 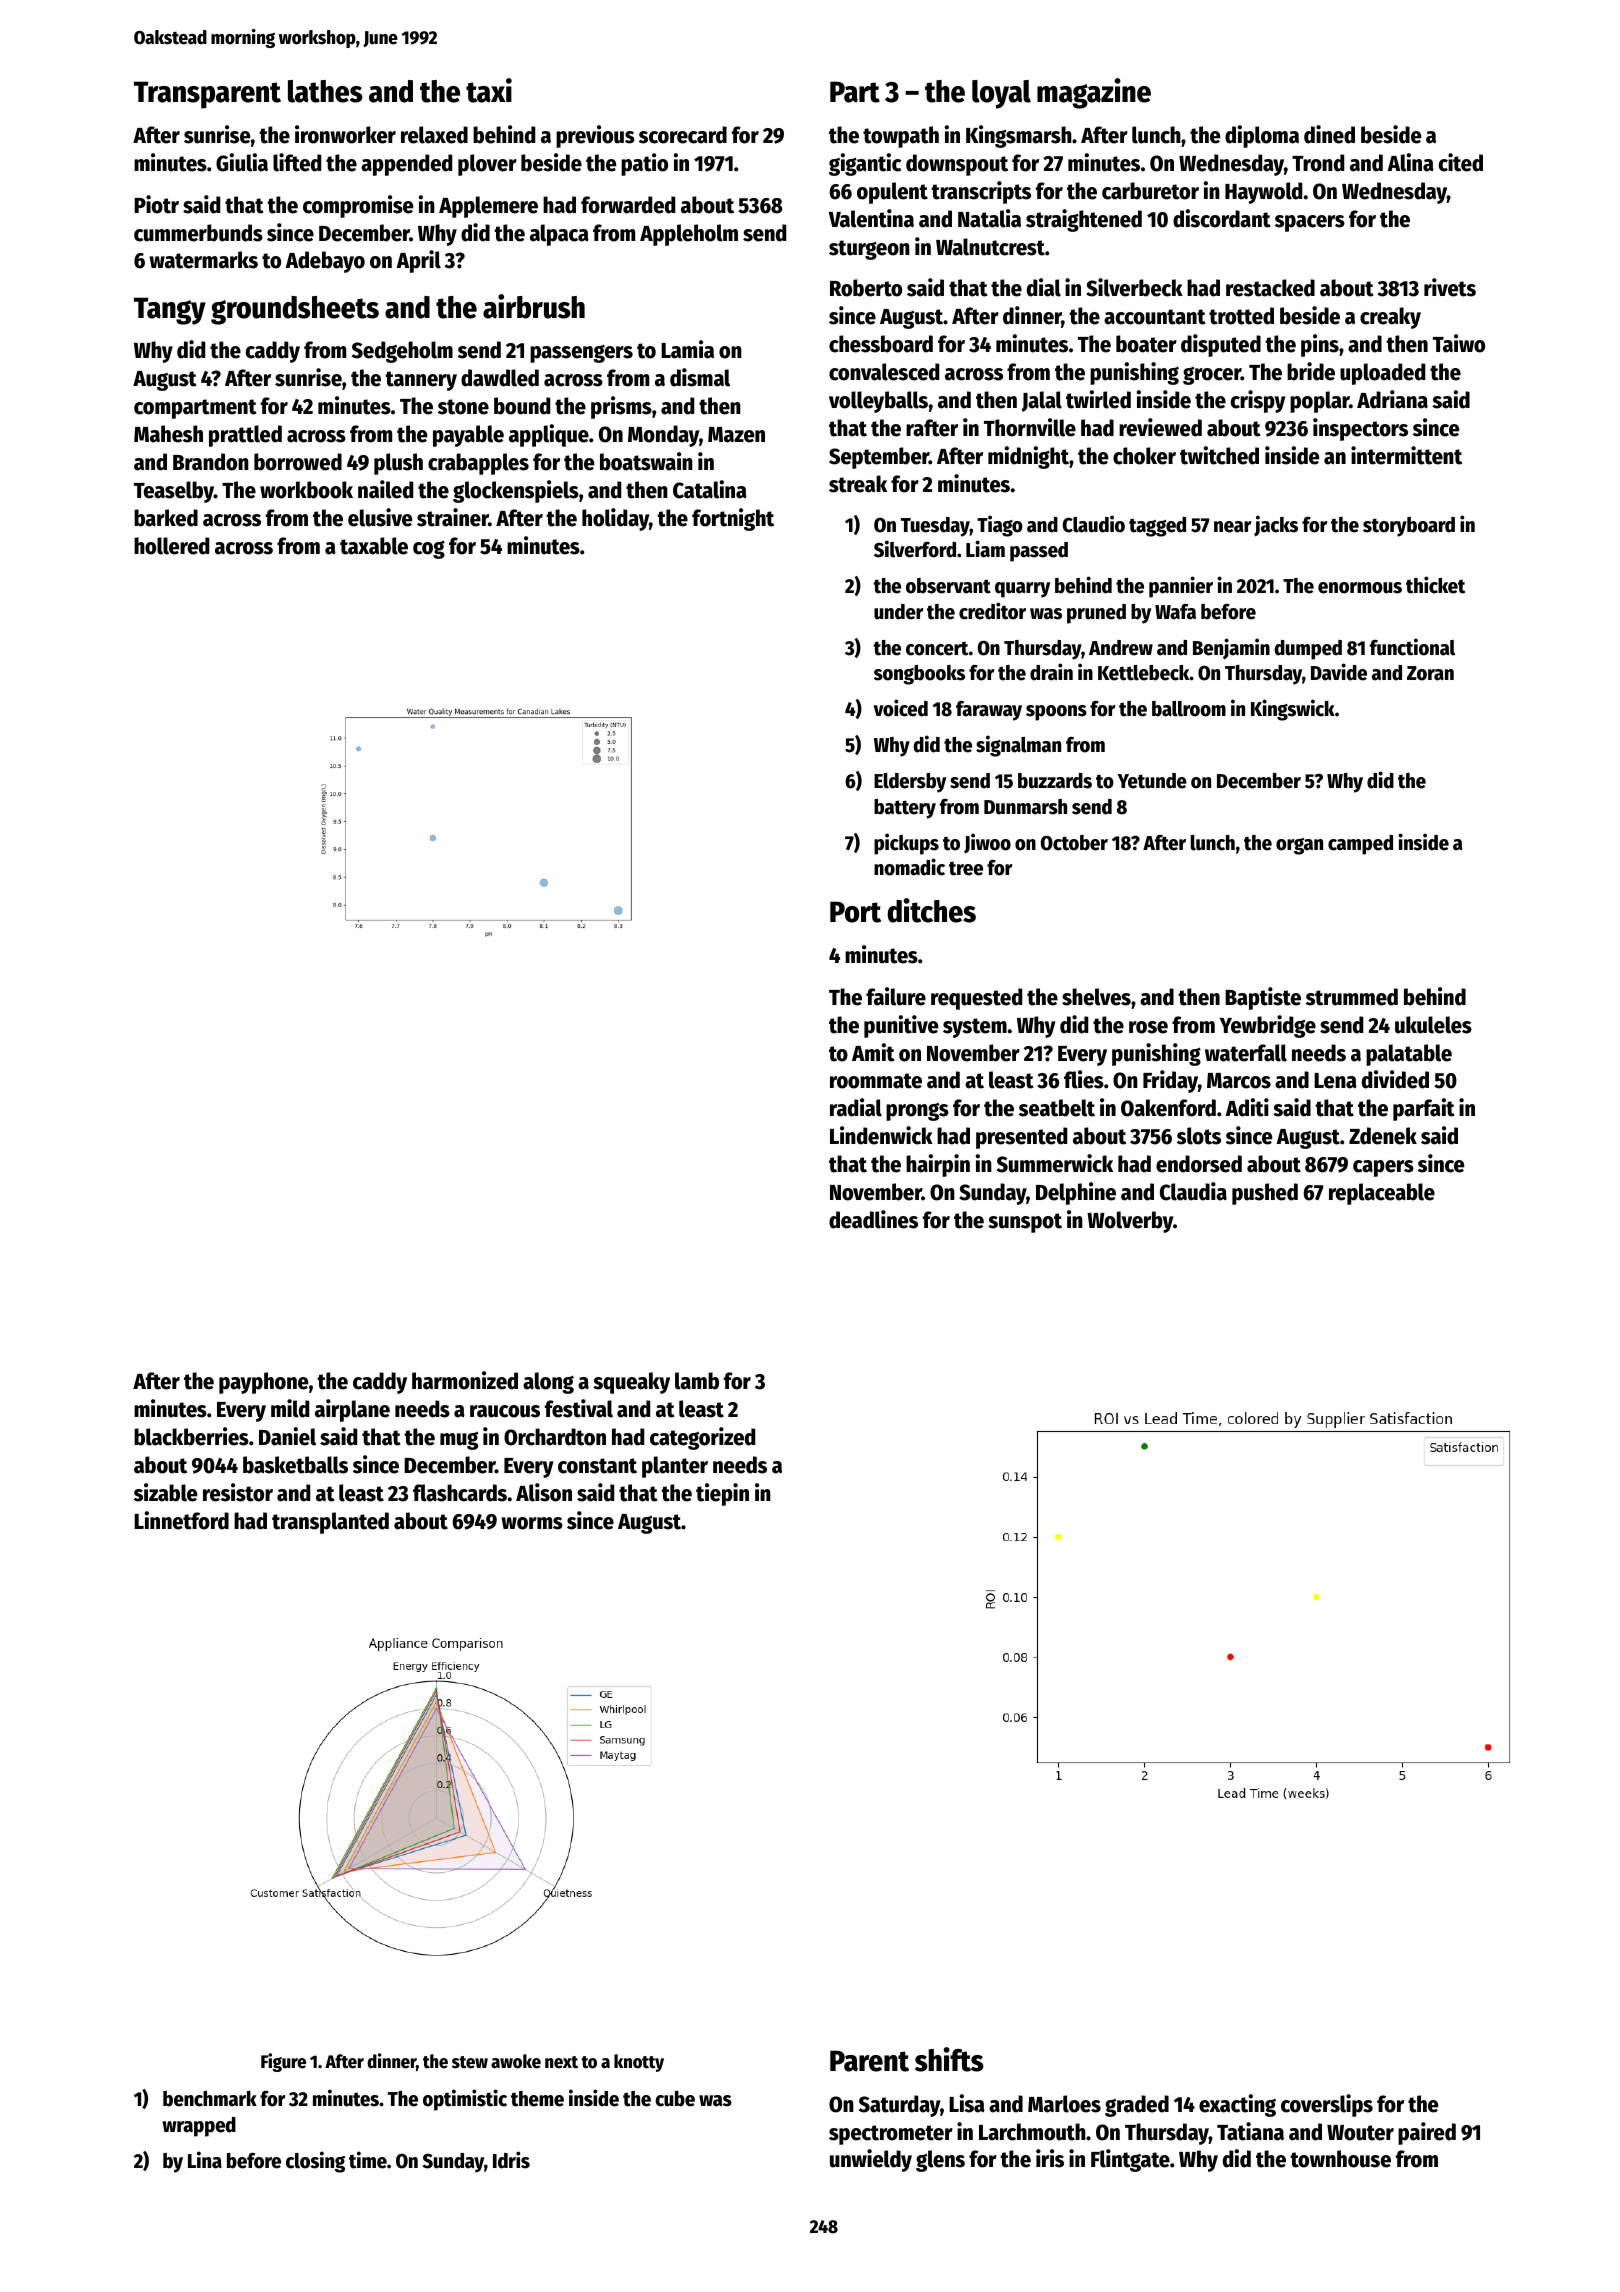 What do you see at coordinates (1157, 527) in the screenshot?
I see `tagged` at bounding box center [1157, 527].
